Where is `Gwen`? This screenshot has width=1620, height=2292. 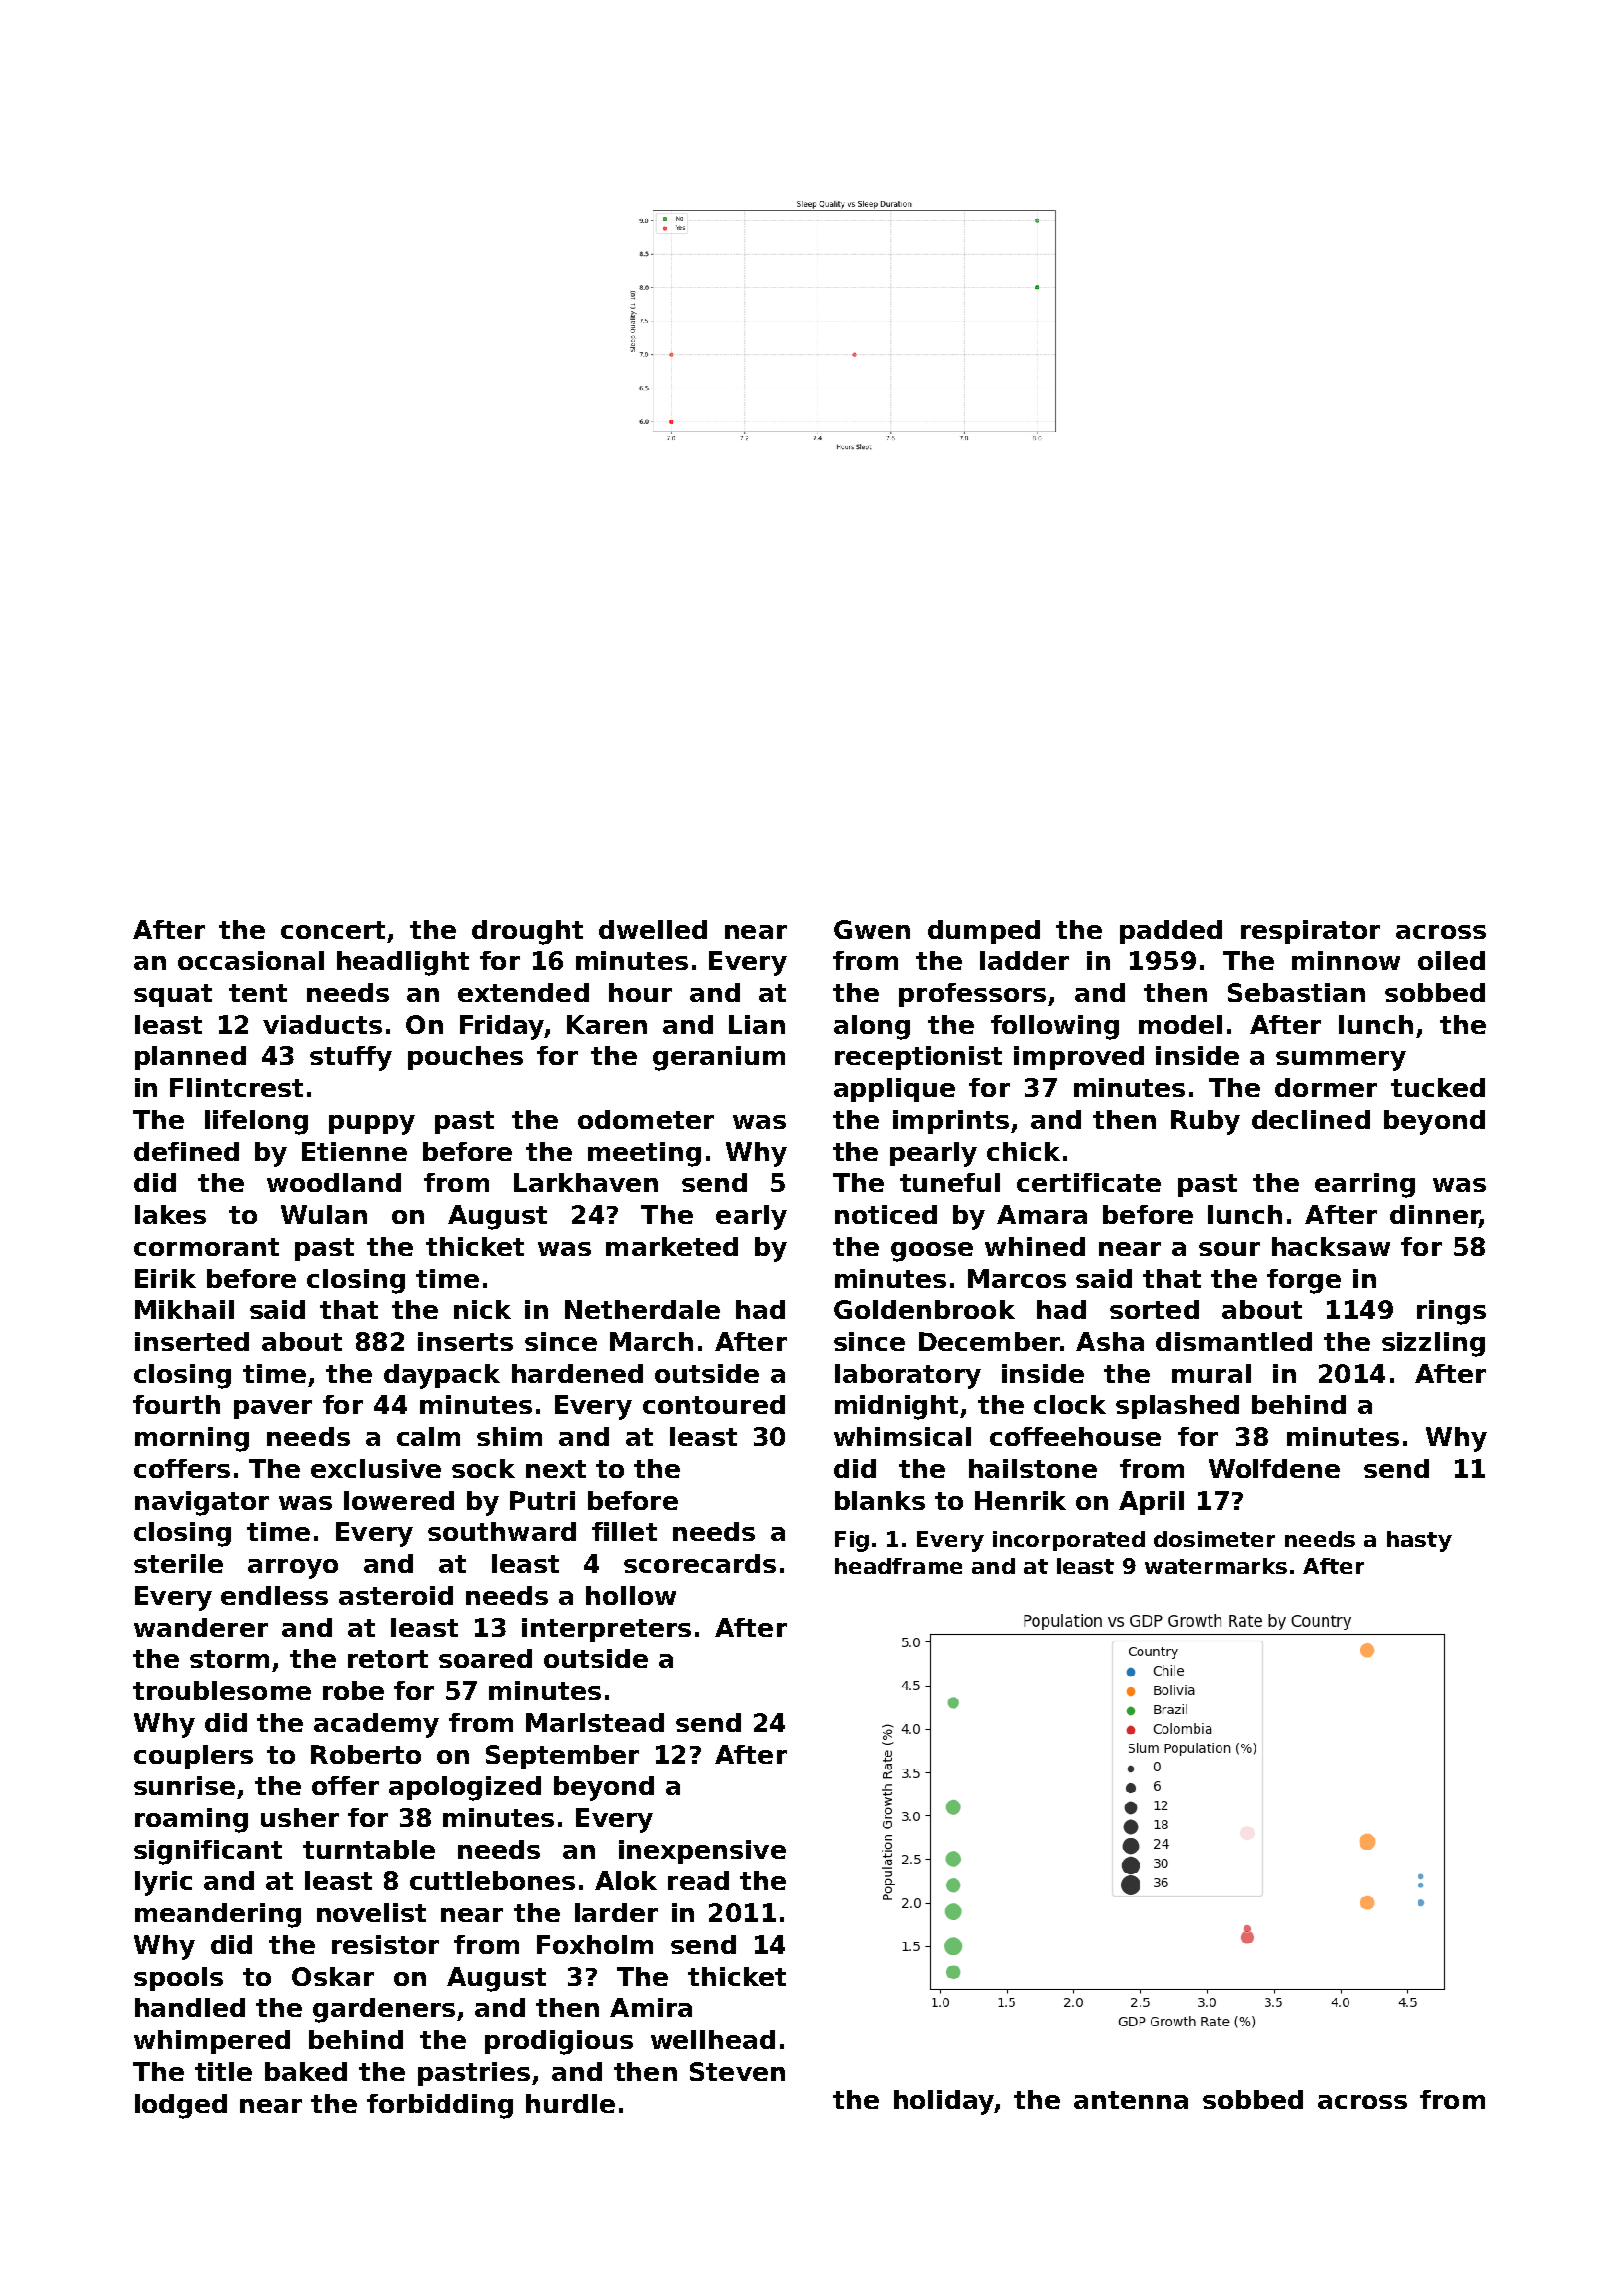
Gwen is located at coordinates (872, 929).
